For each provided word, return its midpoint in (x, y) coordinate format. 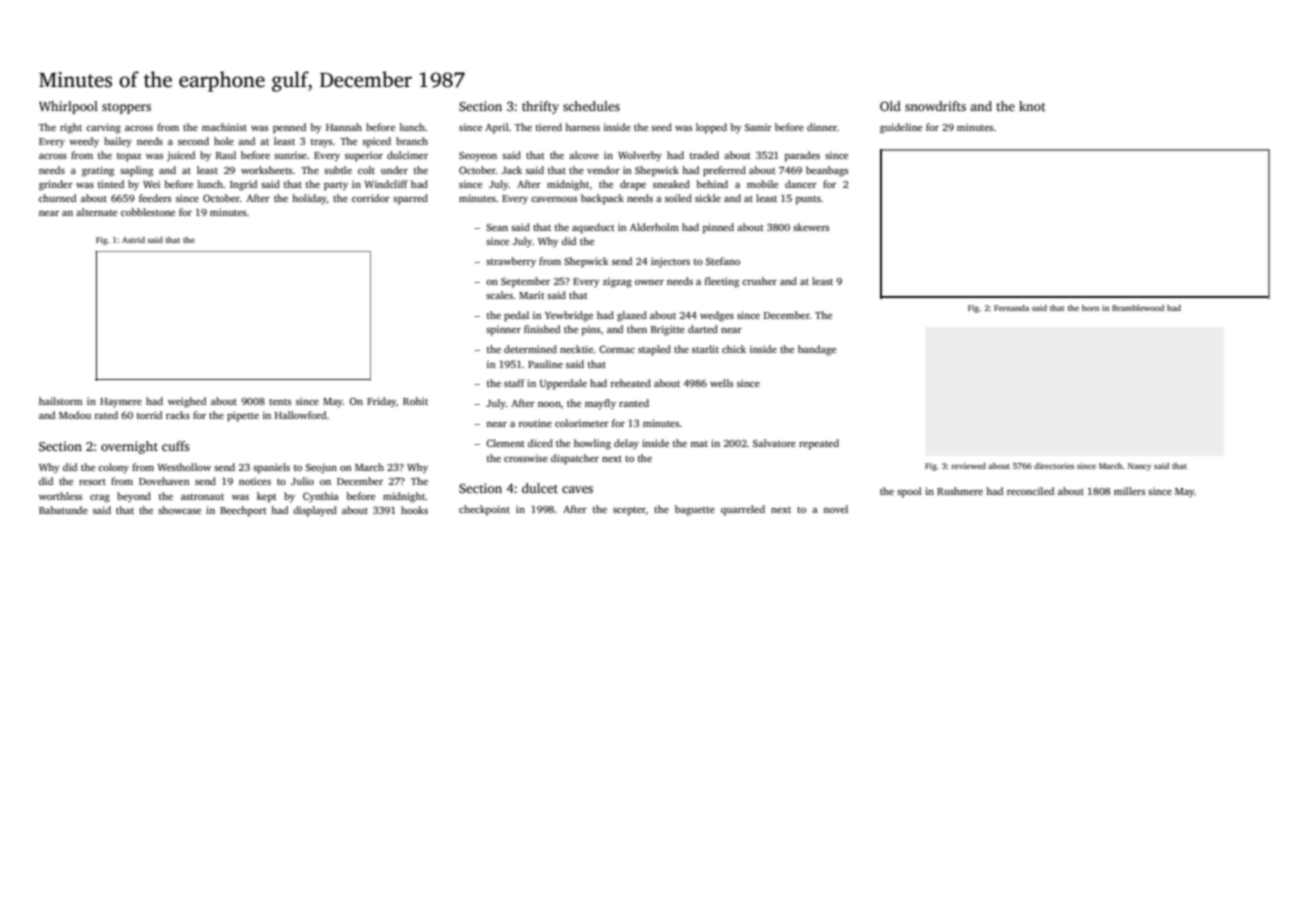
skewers (811, 227)
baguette (695, 510)
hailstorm (60, 401)
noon (549, 404)
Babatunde (63, 510)
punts (808, 200)
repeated (819, 444)
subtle (338, 170)
